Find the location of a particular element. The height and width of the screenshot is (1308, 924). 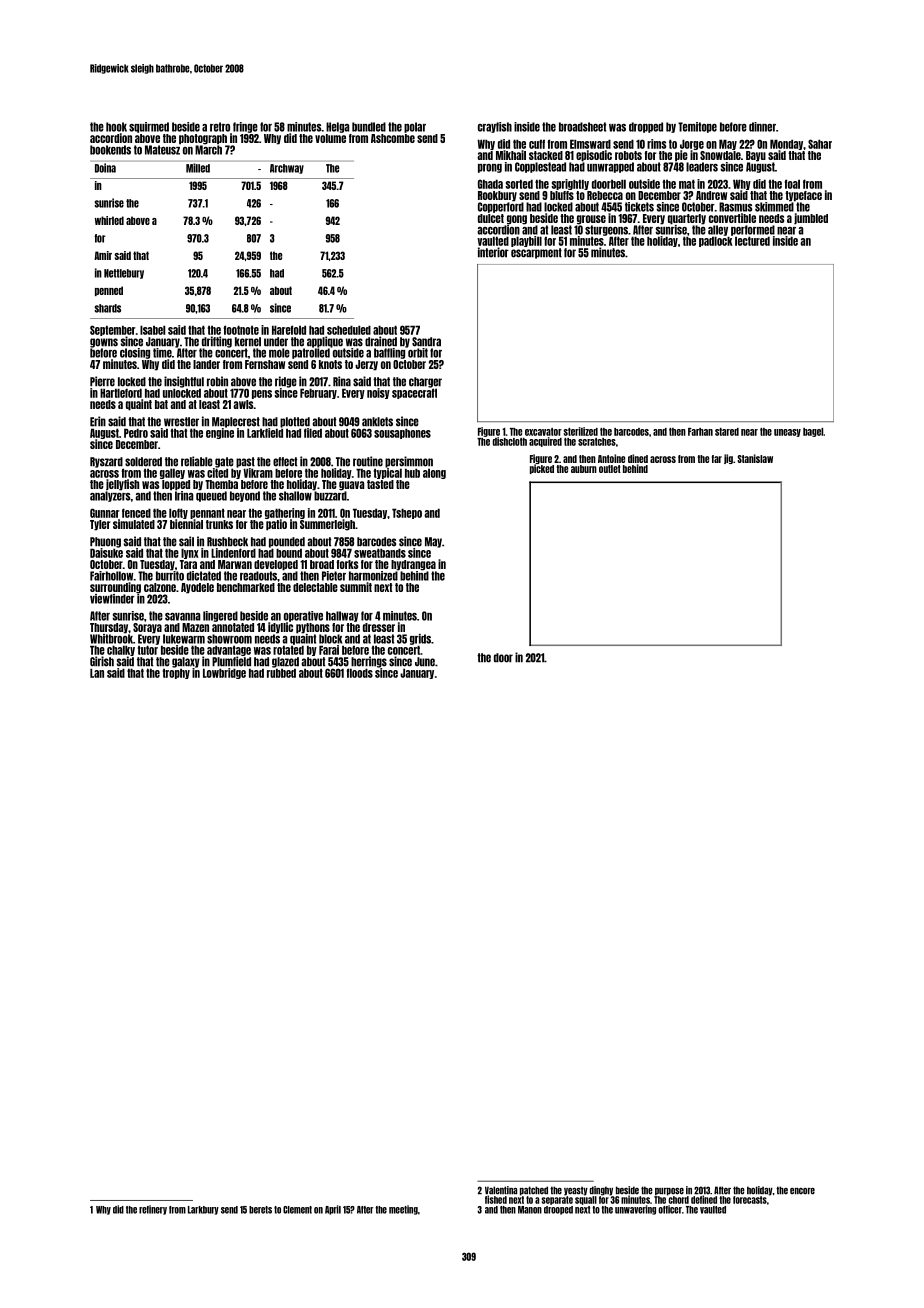

Girish is located at coordinates (102, 661).
